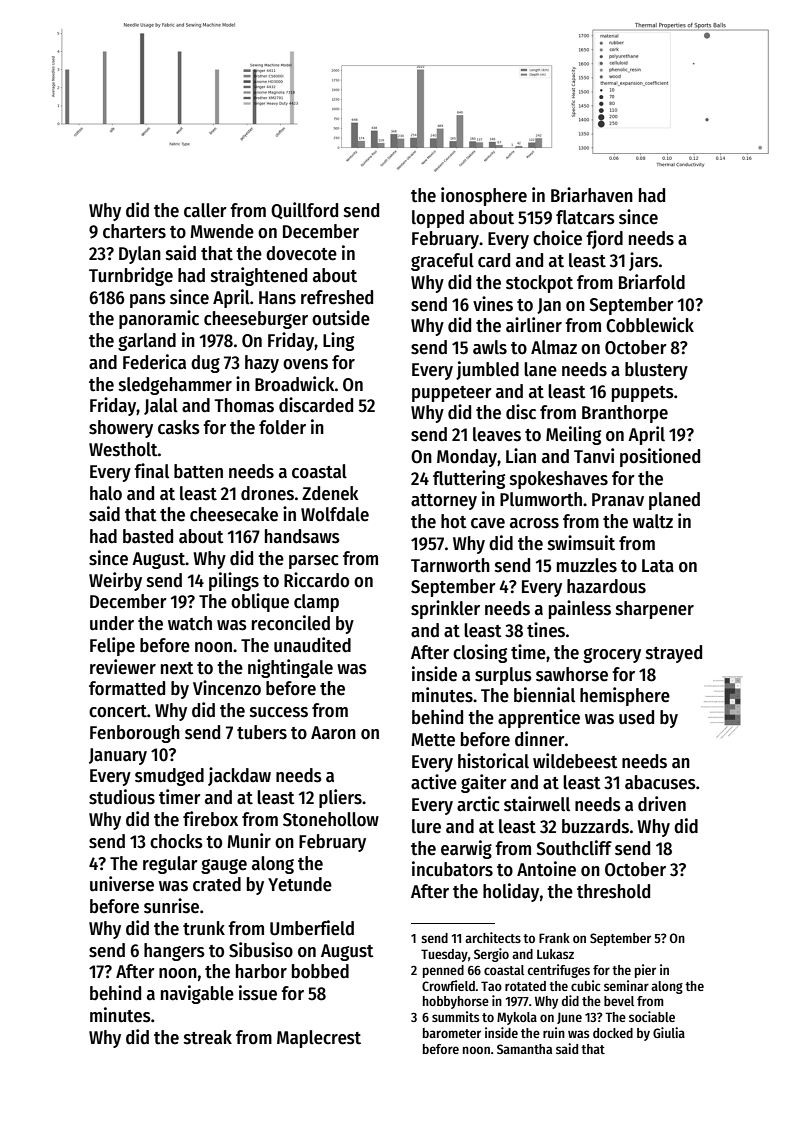  I want to click on caller, so click(205, 210).
